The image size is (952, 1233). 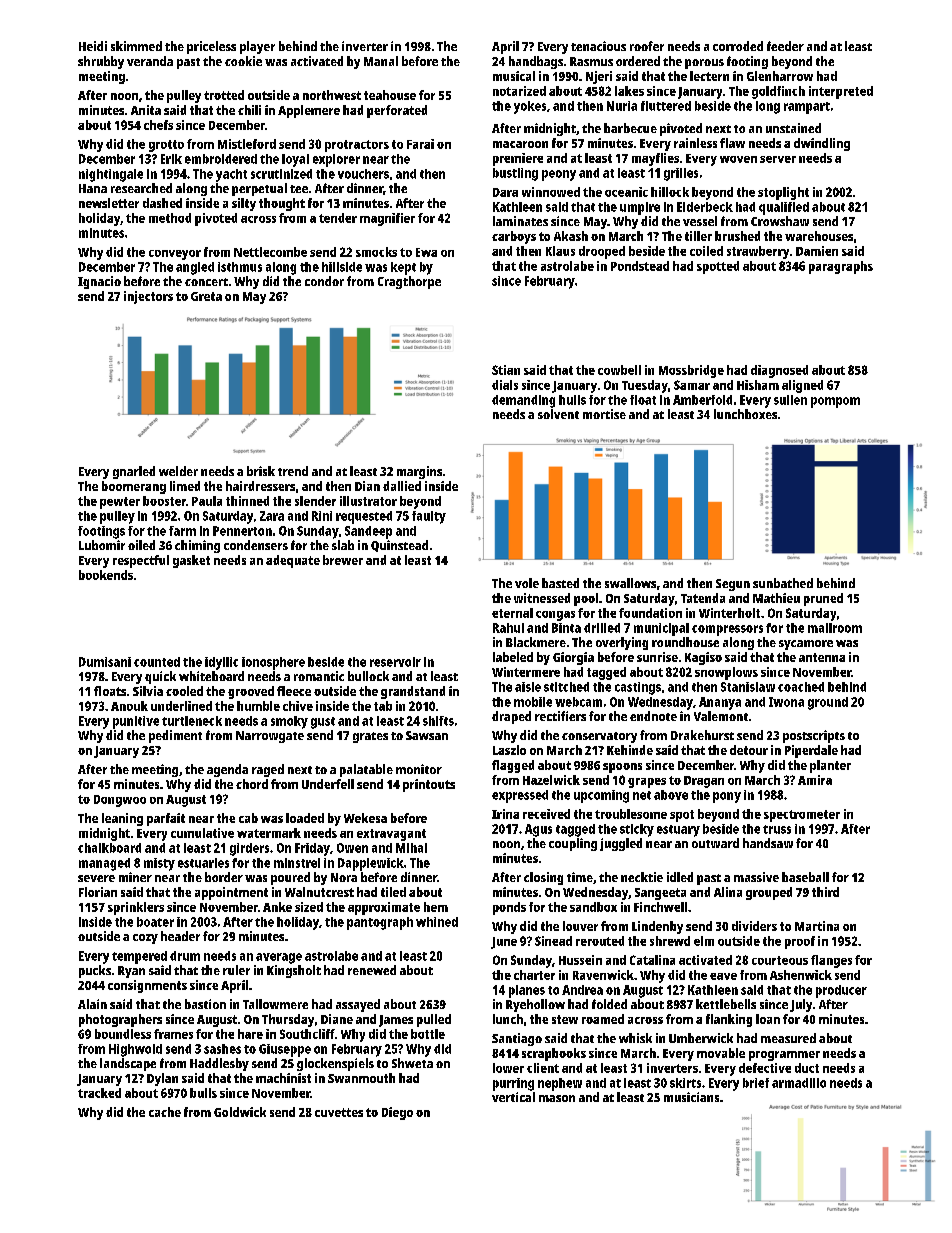 I want to click on margins, so click(x=419, y=472).
